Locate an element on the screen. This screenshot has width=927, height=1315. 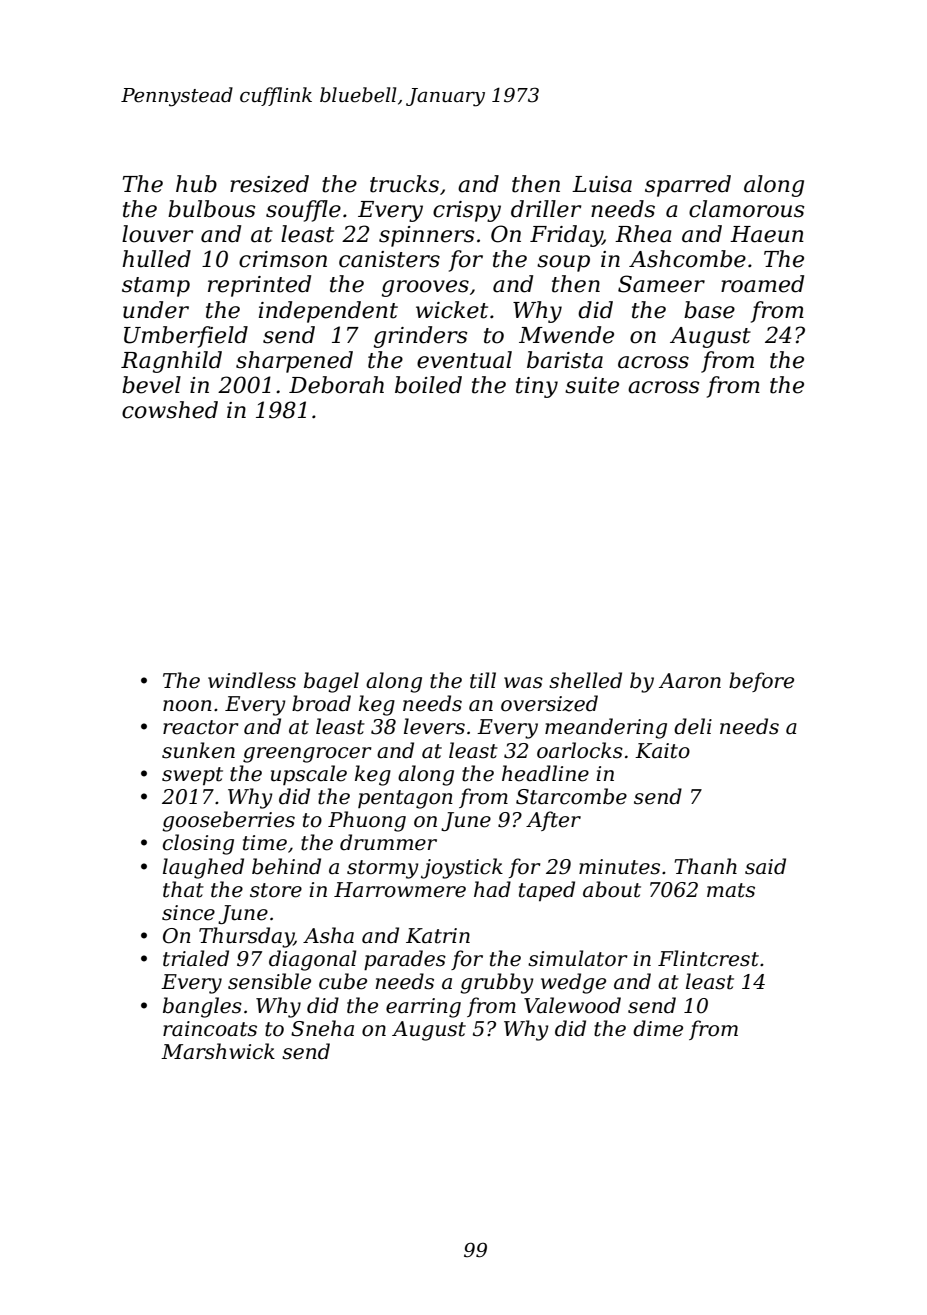
Marshwick is located at coordinates (218, 1051).
